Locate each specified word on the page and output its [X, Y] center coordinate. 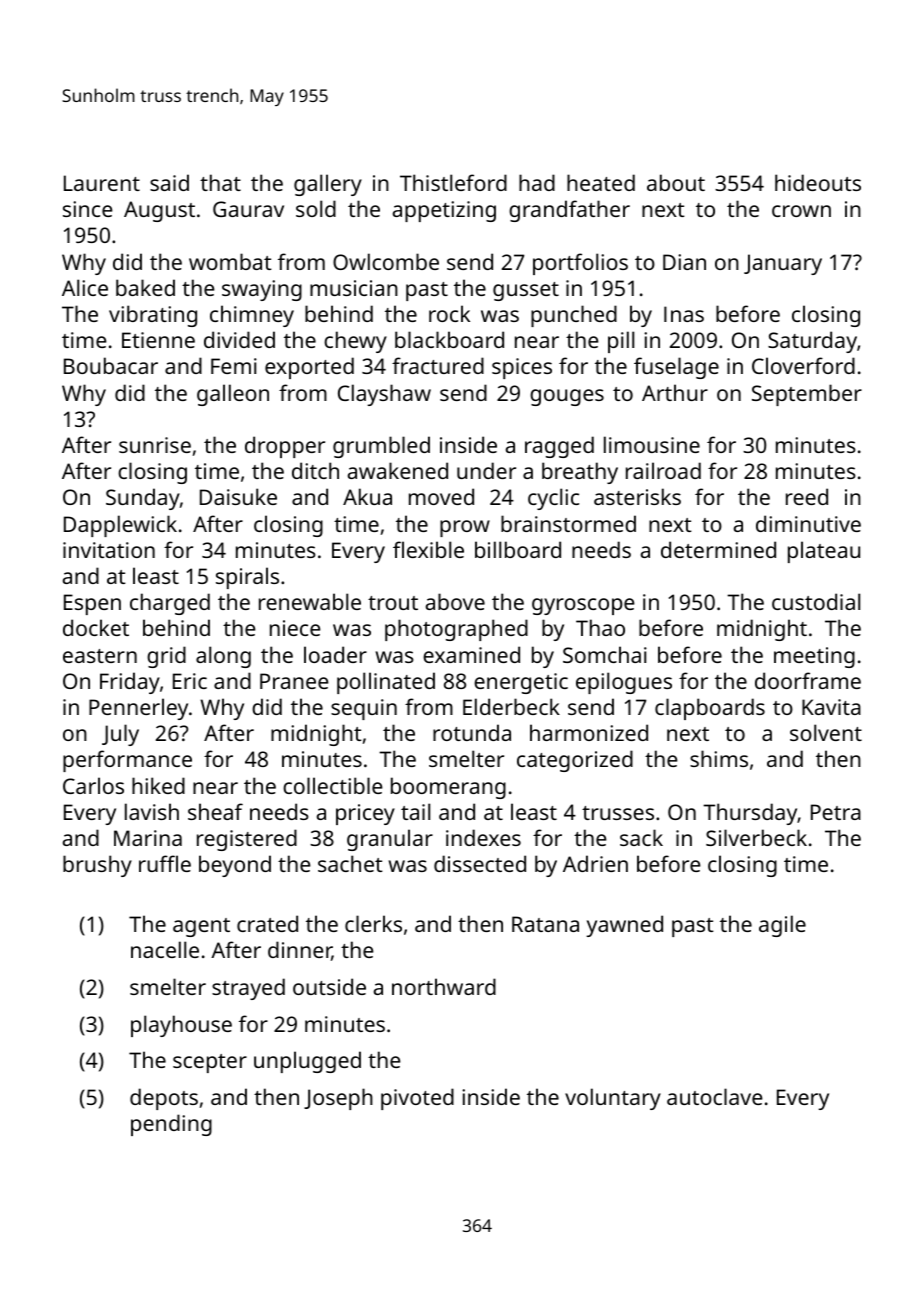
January [783, 264]
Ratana [545, 924]
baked [145, 287]
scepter [210, 1063]
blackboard [449, 339]
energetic [521, 683]
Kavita [831, 707]
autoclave [715, 1096]
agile [782, 926]
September [807, 395]
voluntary [613, 1099]
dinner [300, 951]
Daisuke [238, 496]
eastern [100, 656]
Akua [367, 496]
